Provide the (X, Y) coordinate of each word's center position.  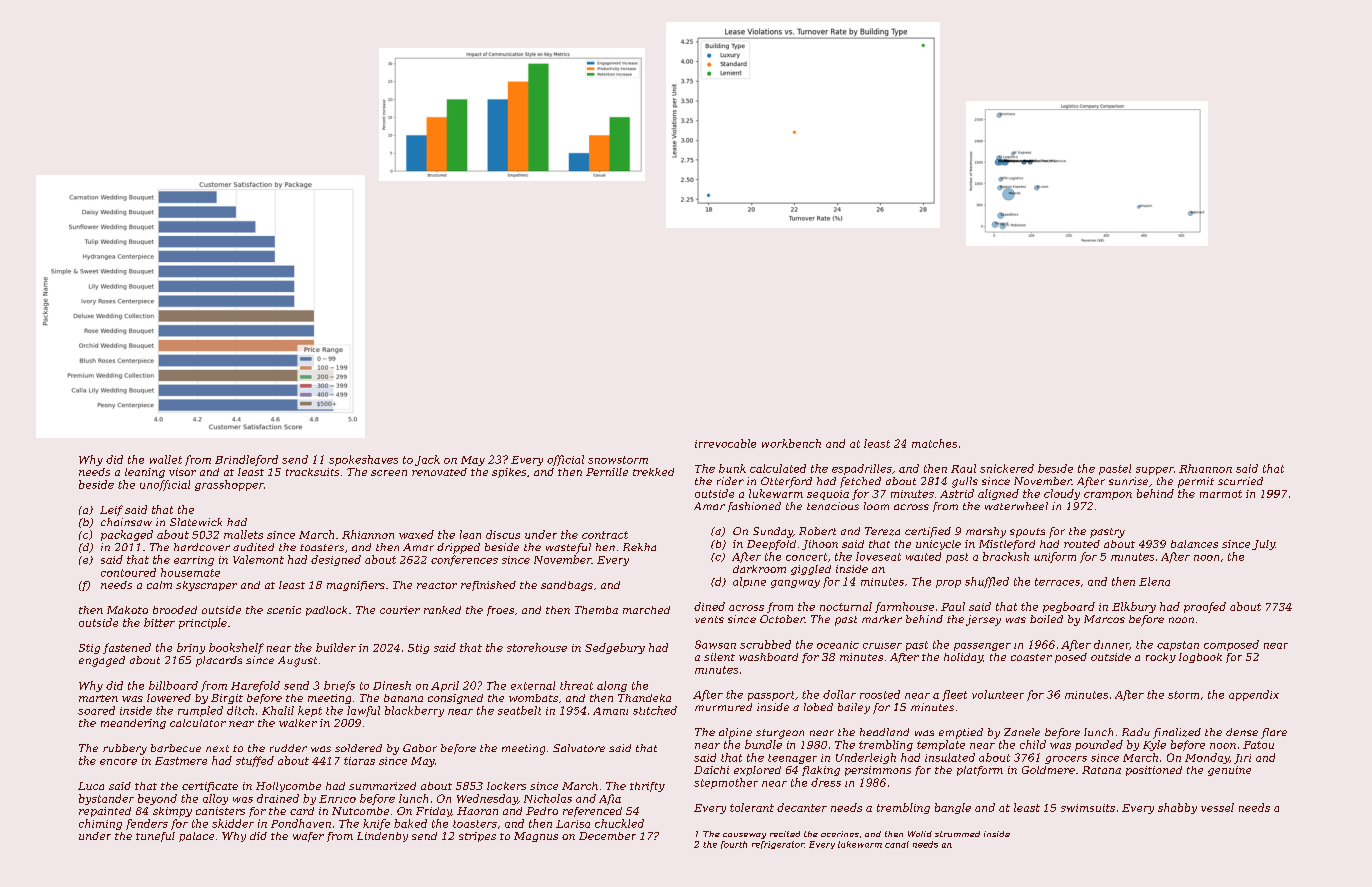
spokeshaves (363, 460)
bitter (159, 622)
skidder (233, 823)
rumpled (200, 711)
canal (897, 844)
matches (934, 443)
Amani (610, 711)
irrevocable (725, 443)
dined (709, 606)
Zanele (1022, 732)
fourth (734, 845)
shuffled (987, 582)
